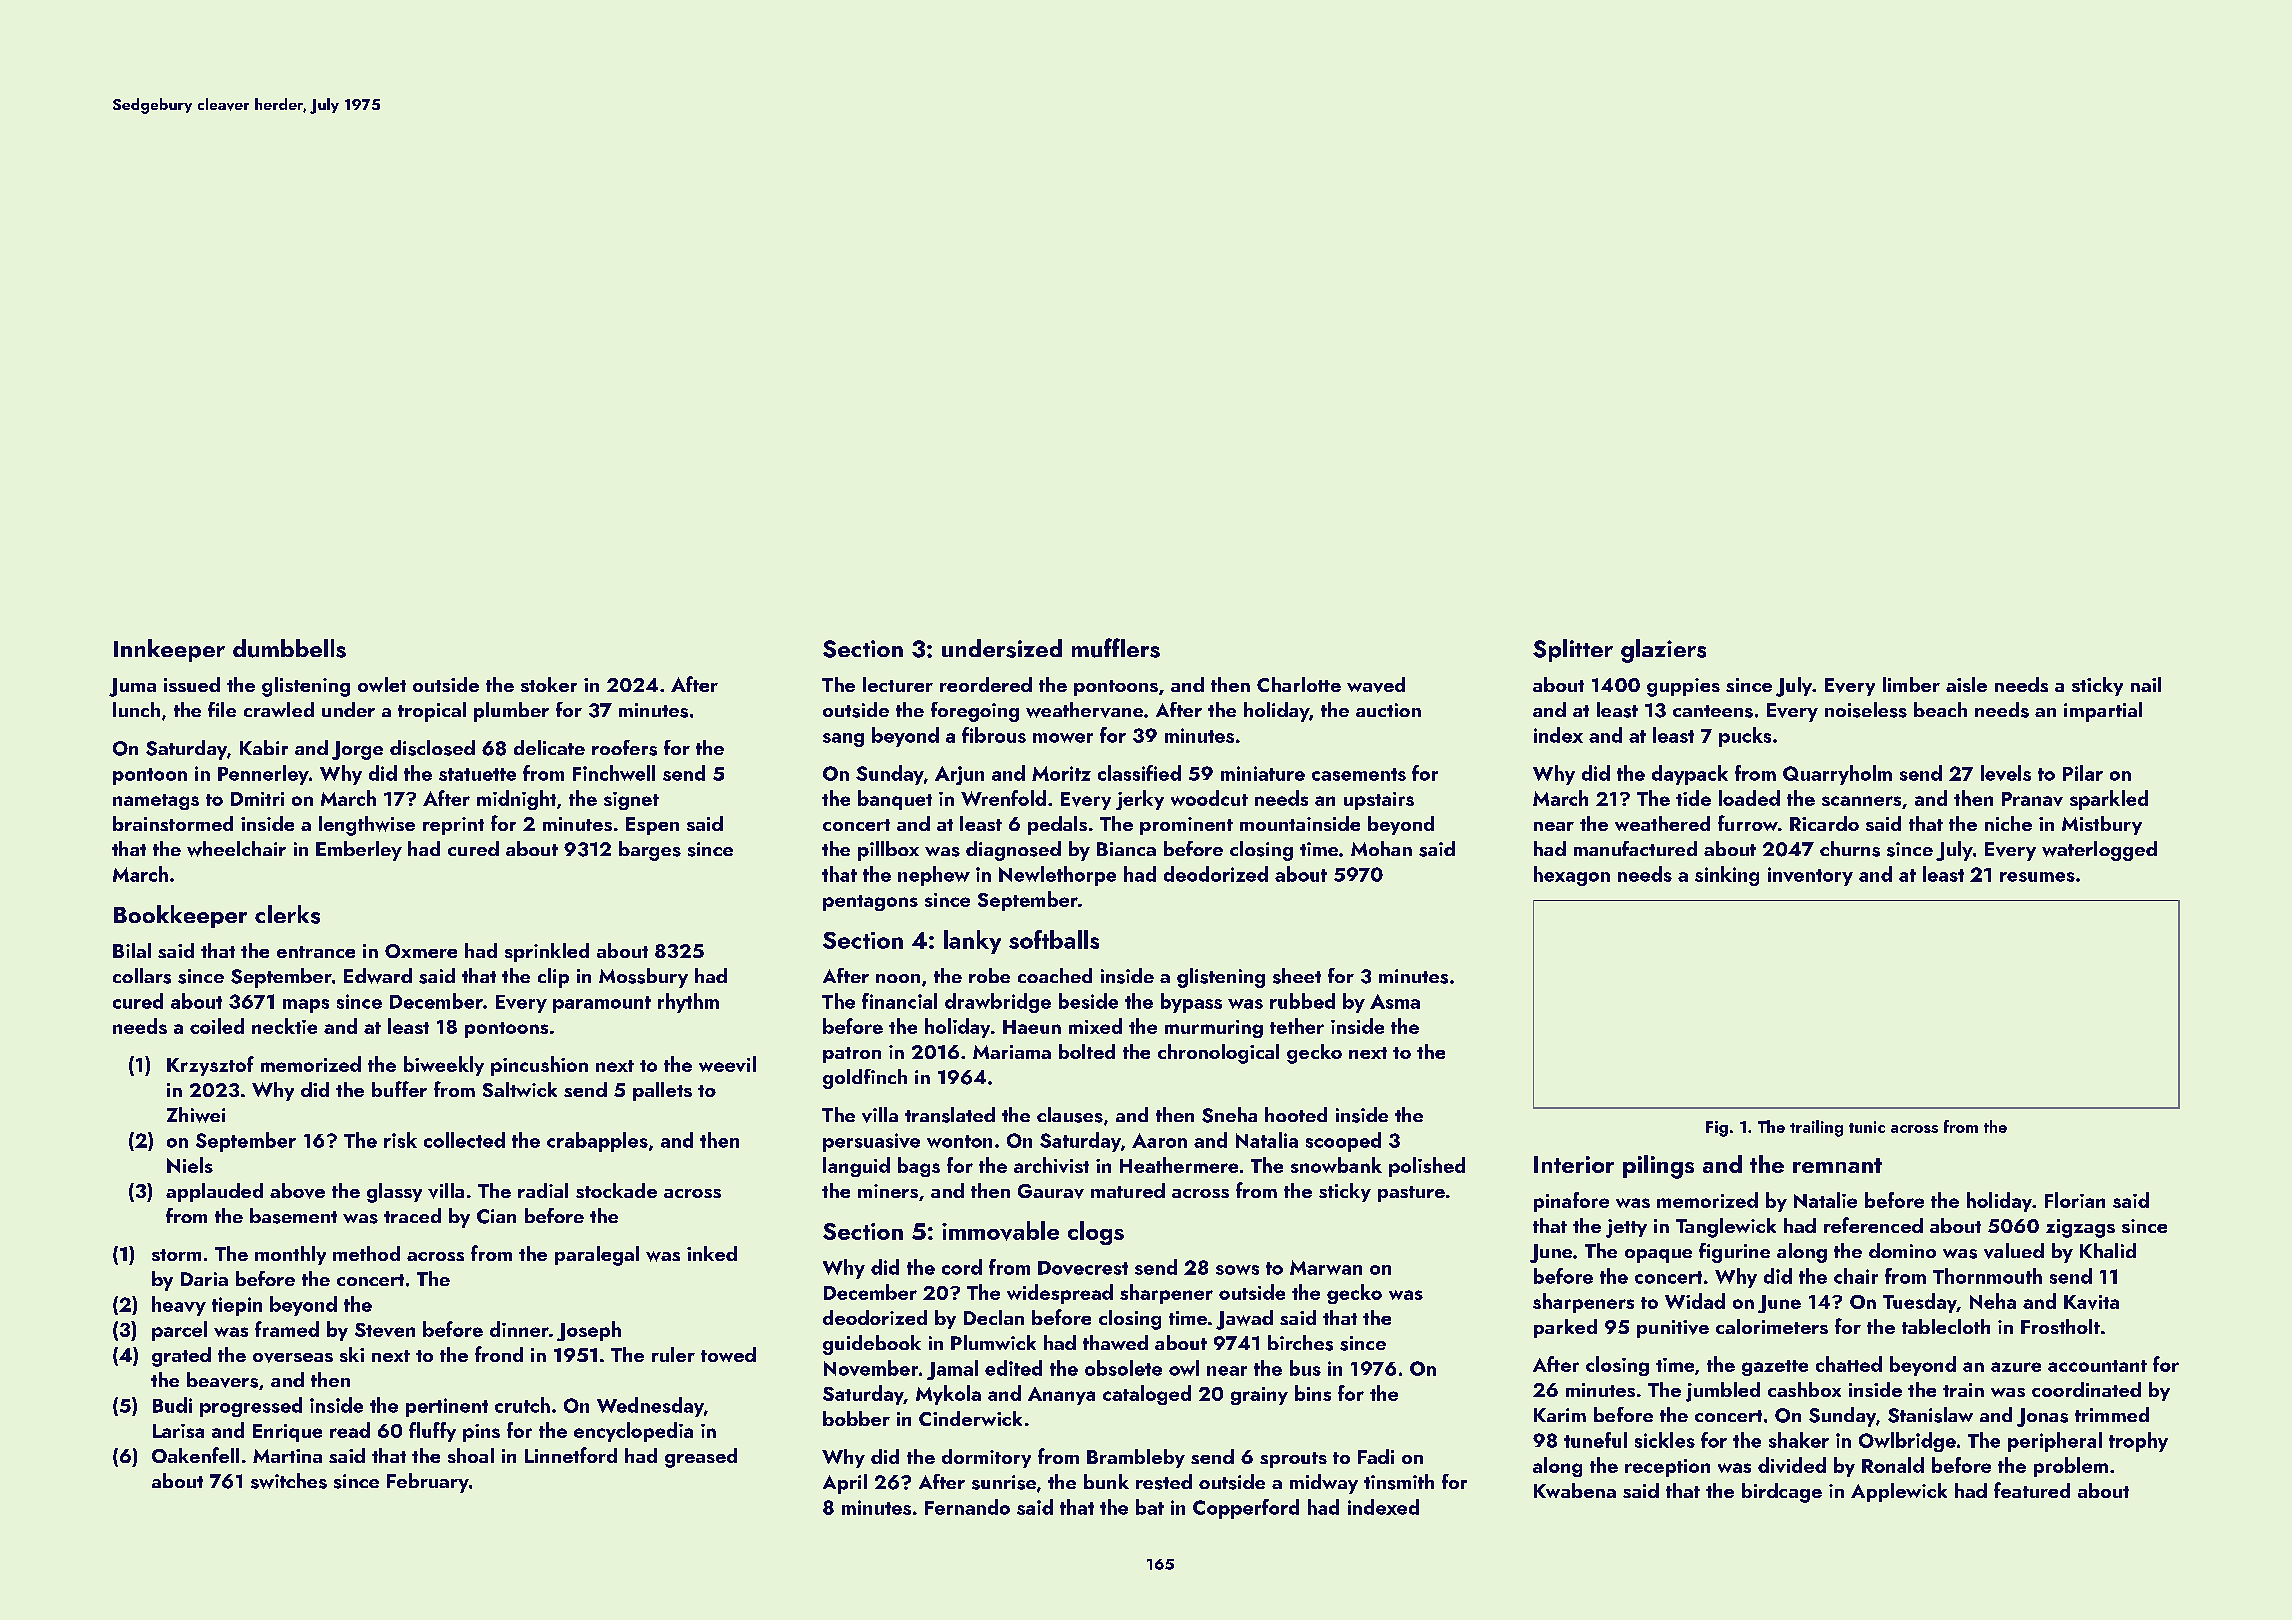 Image resolution: width=2292 pixels, height=1620 pixels. What do you see at coordinates (549, 684) in the screenshot?
I see `stoker` at bounding box center [549, 684].
